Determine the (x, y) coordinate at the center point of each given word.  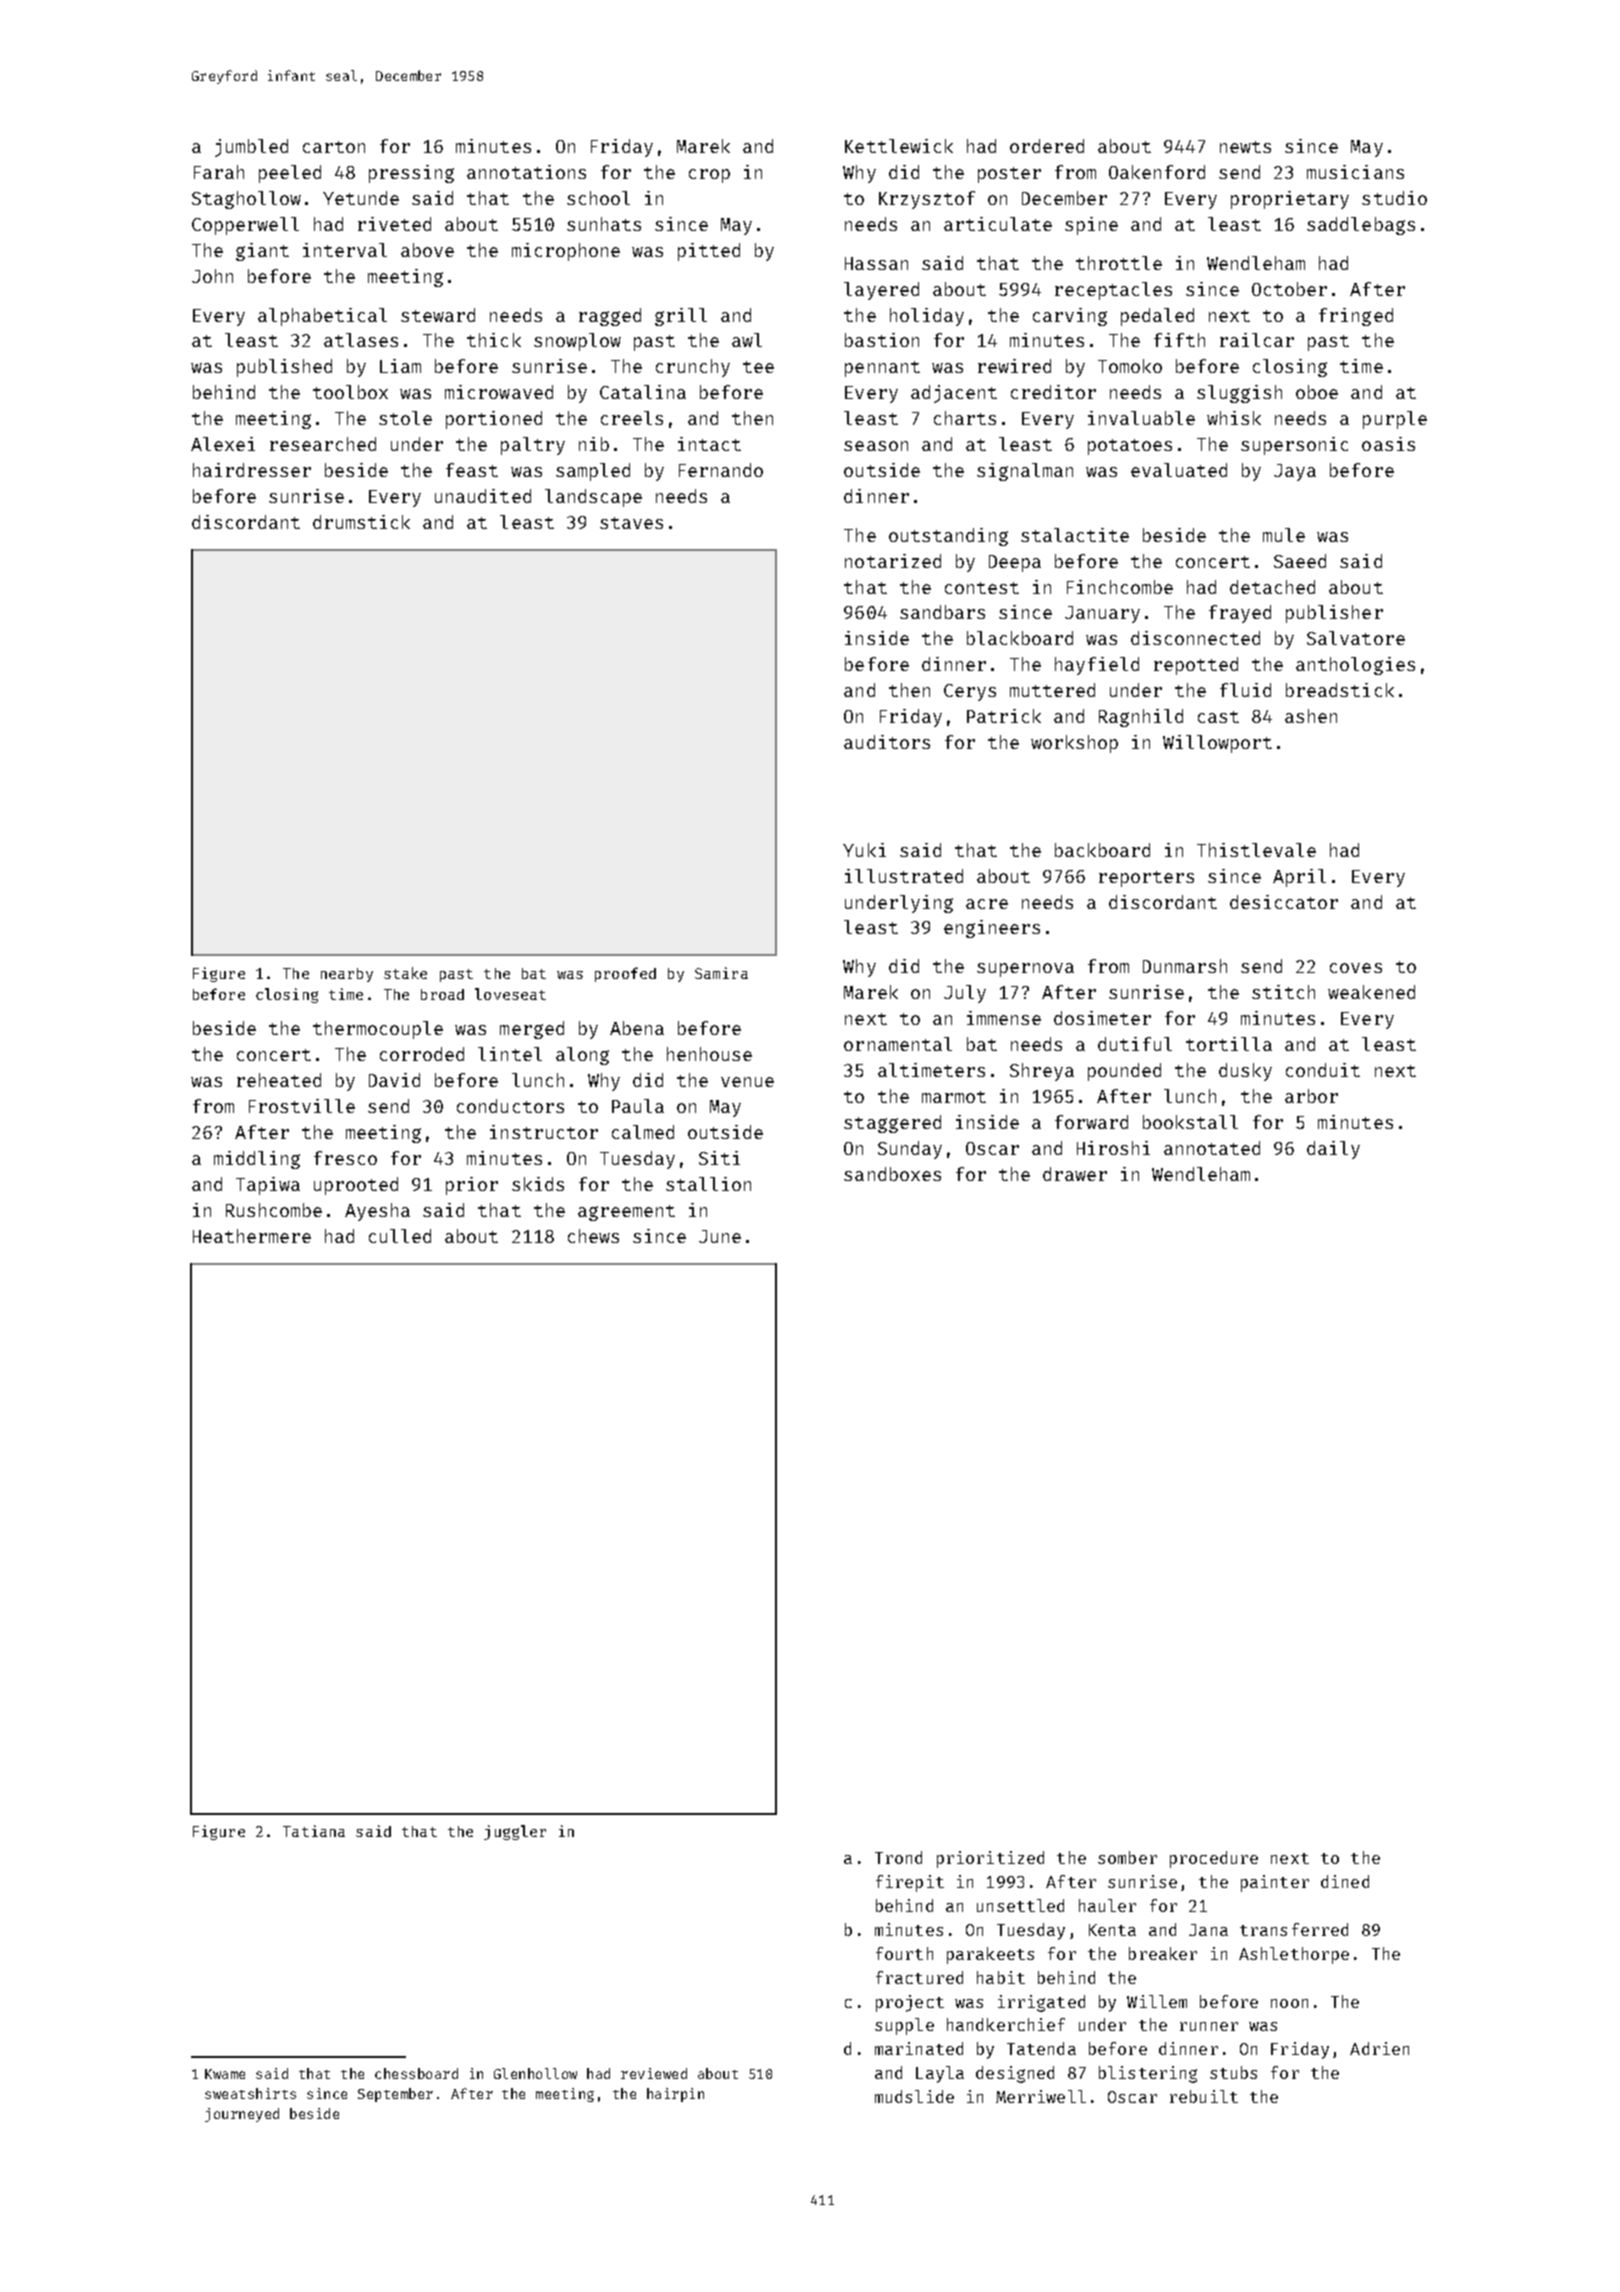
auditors (887, 742)
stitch (1283, 992)
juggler (515, 1832)
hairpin (675, 2095)
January (1102, 614)
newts (1245, 147)
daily (1333, 1150)
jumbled (251, 148)
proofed (625, 974)
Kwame (225, 2074)
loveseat (510, 994)
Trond (898, 1857)
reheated (279, 1080)
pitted (709, 252)
